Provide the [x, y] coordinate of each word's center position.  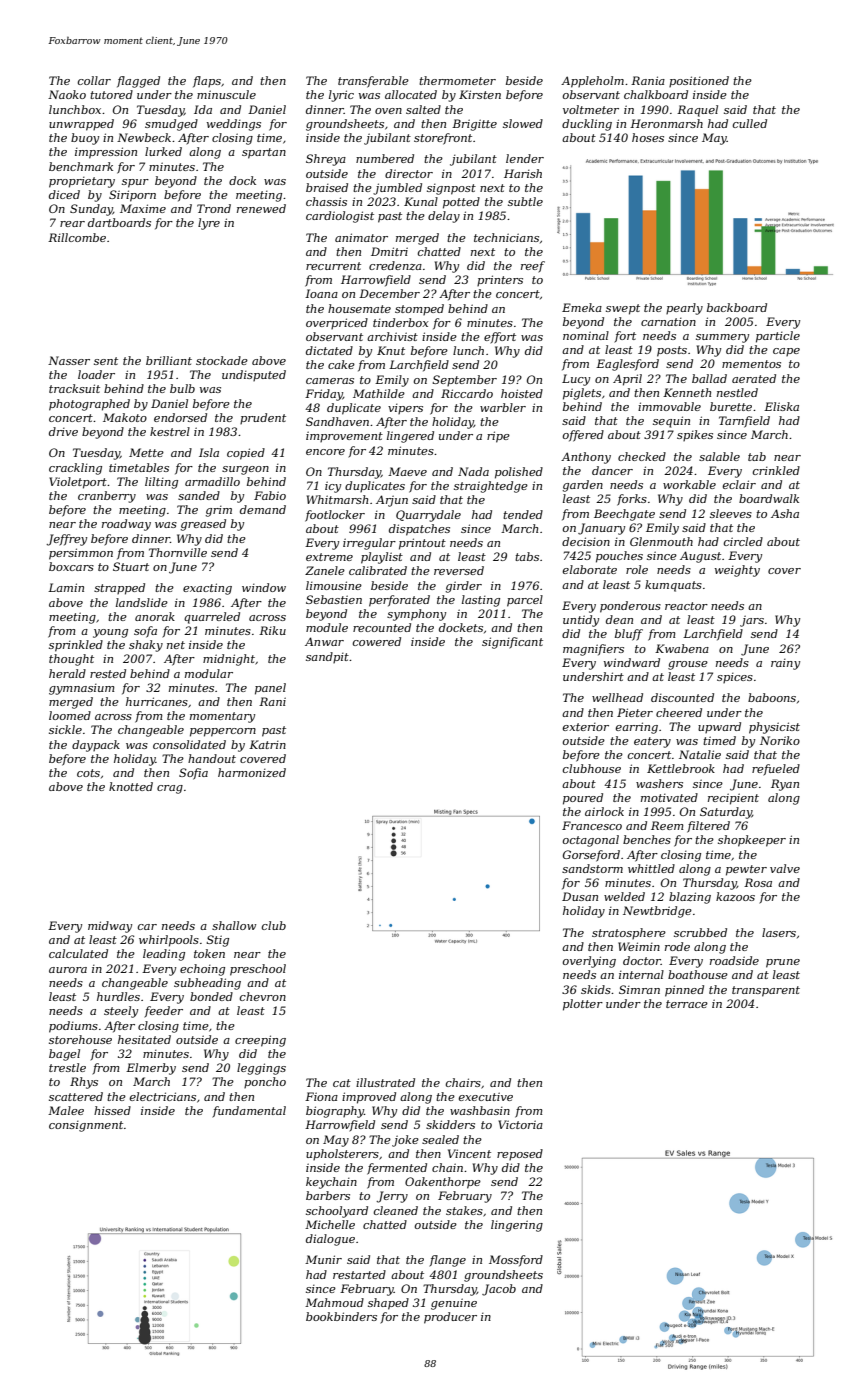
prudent [263, 418]
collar [94, 80]
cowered [377, 641]
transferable [373, 82]
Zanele [325, 570]
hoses [648, 137]
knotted [131, 786]
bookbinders [341, 1316]
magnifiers [593, 650]
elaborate [590, 569]
